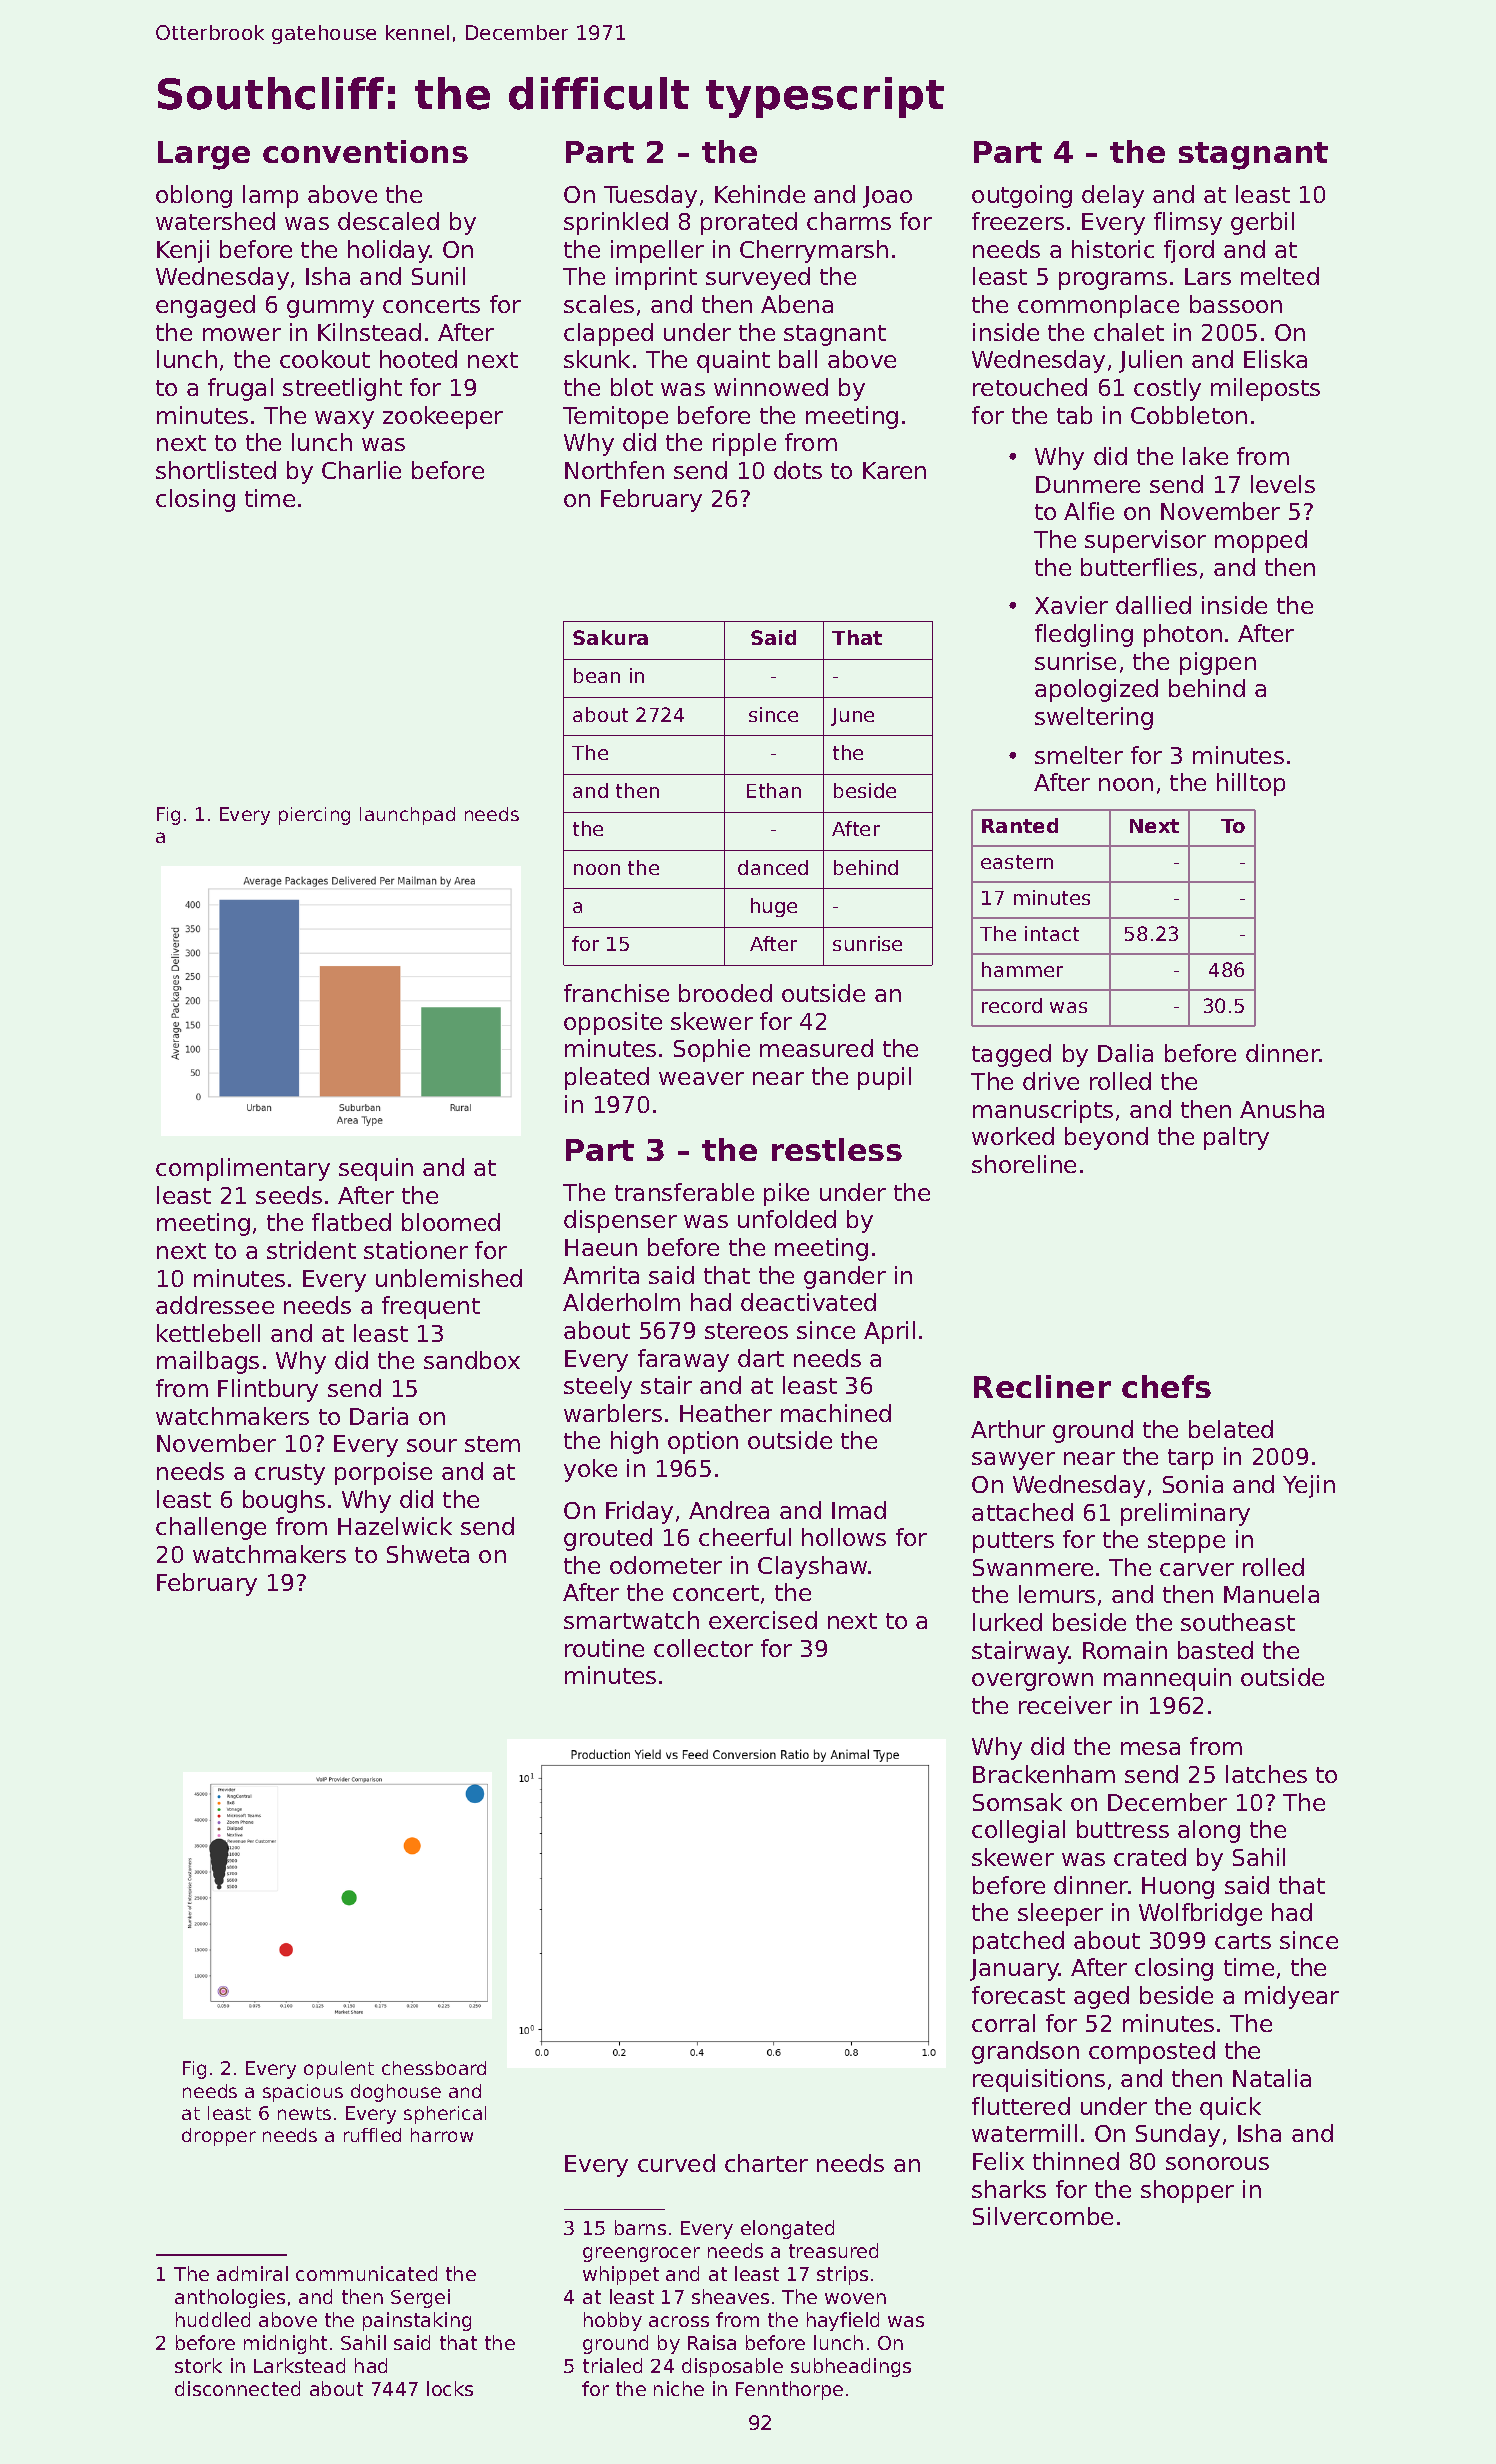 The image size is (1496, 2464). Describe the element at coordinates (237, 2388) in the screenshot. I see `disconnected` at that location.
